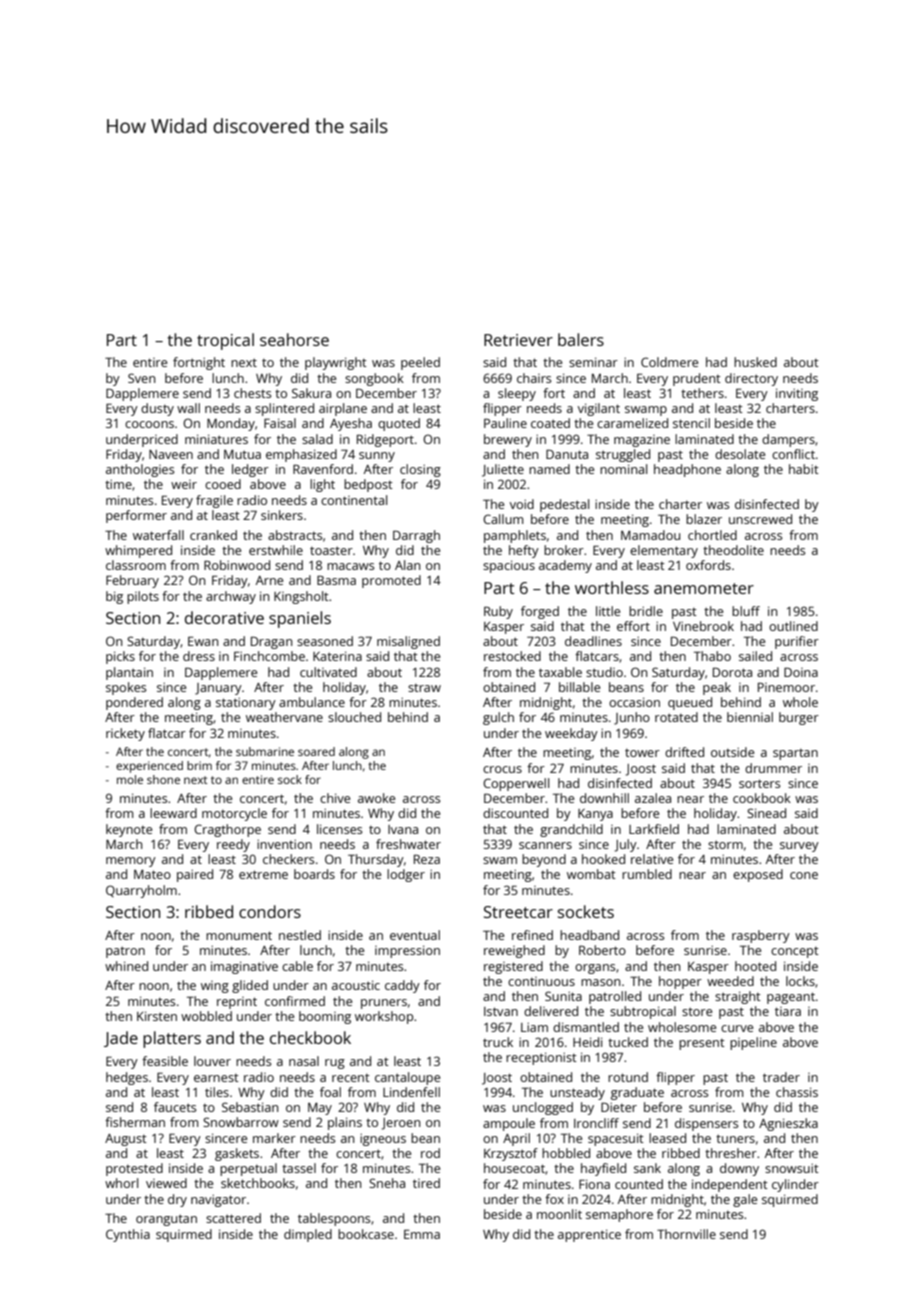  I want to click on rotated, so click(676, 717).
